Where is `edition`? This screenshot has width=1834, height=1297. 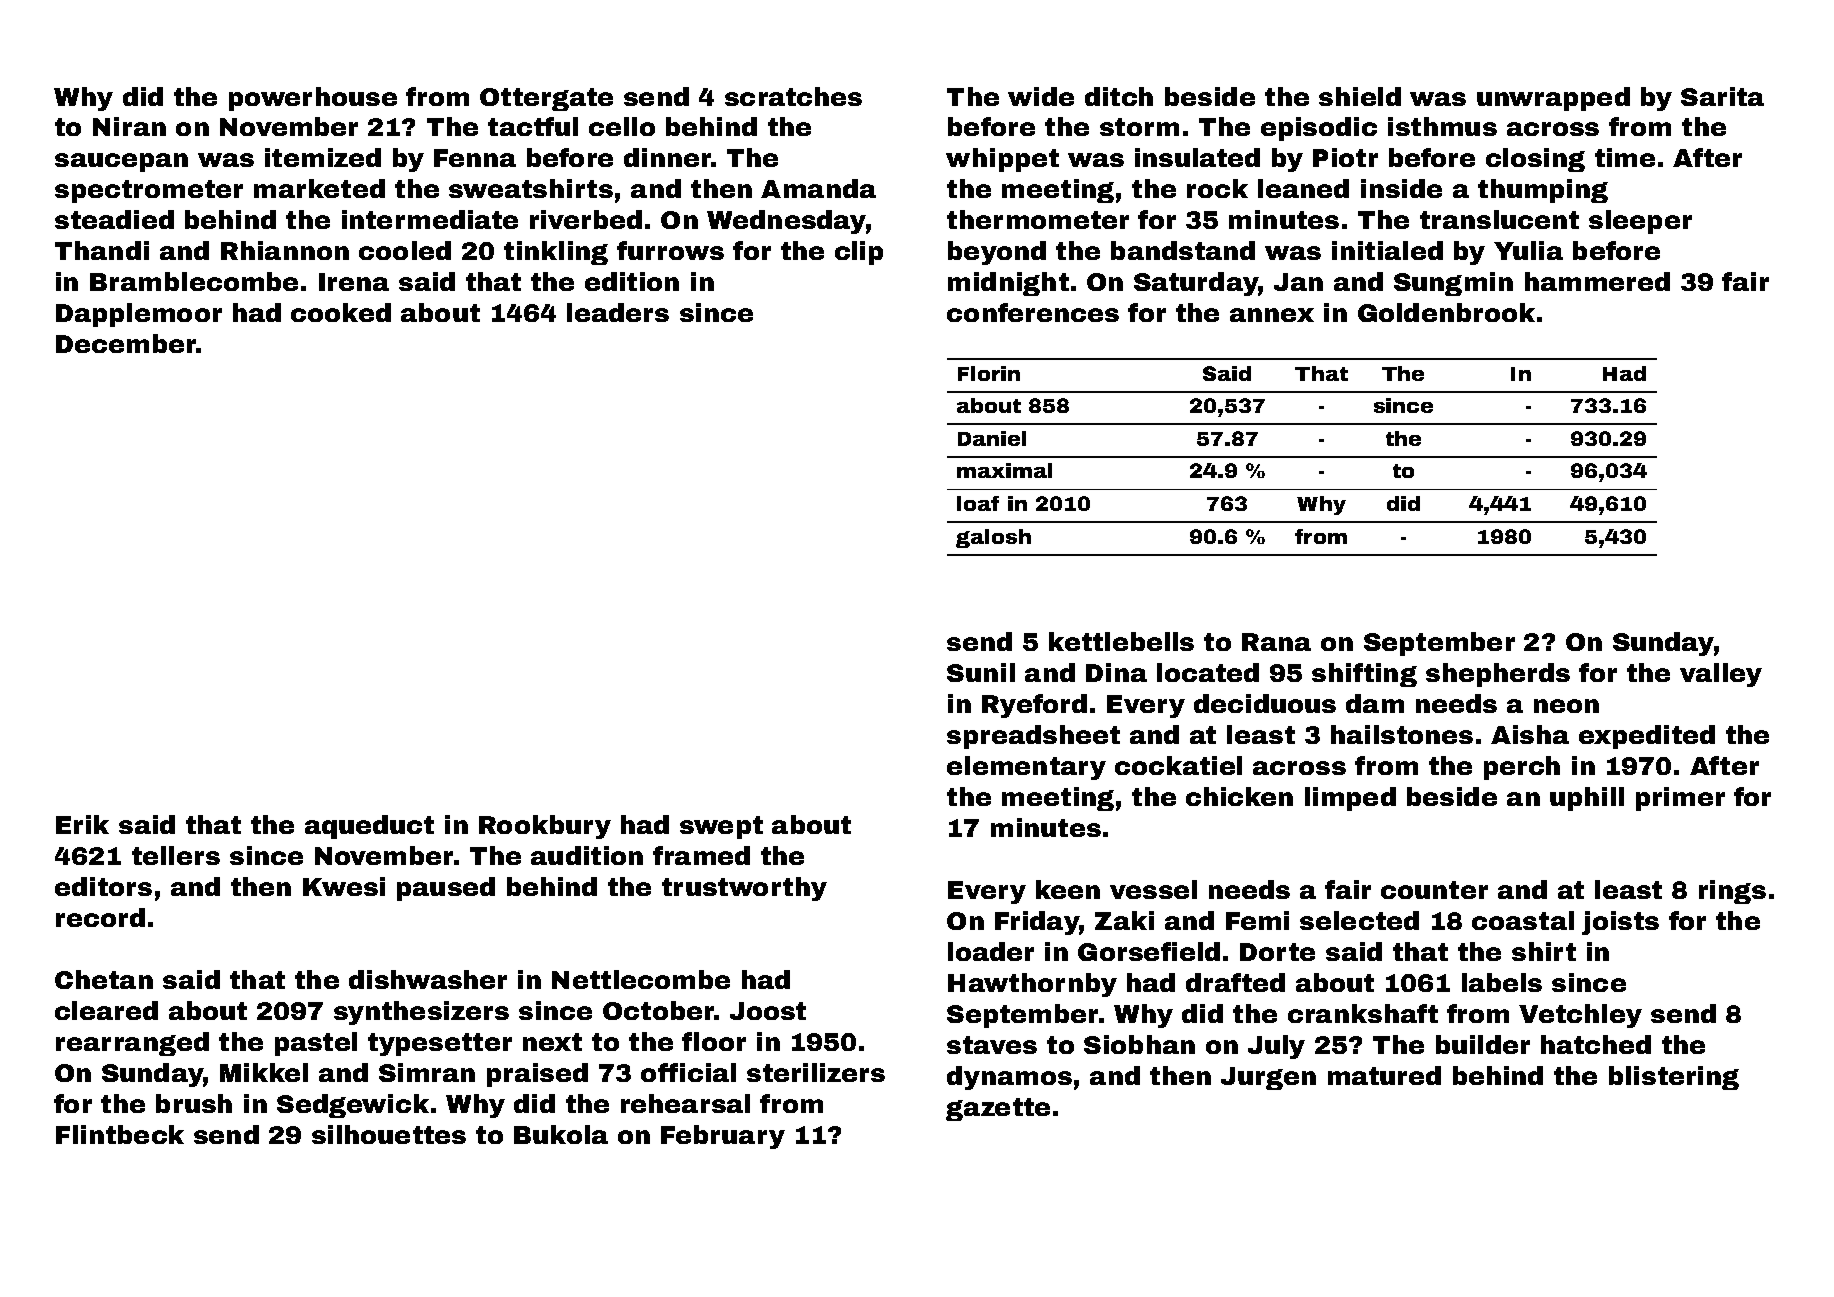 edition is located at coordinates (632, 281).
